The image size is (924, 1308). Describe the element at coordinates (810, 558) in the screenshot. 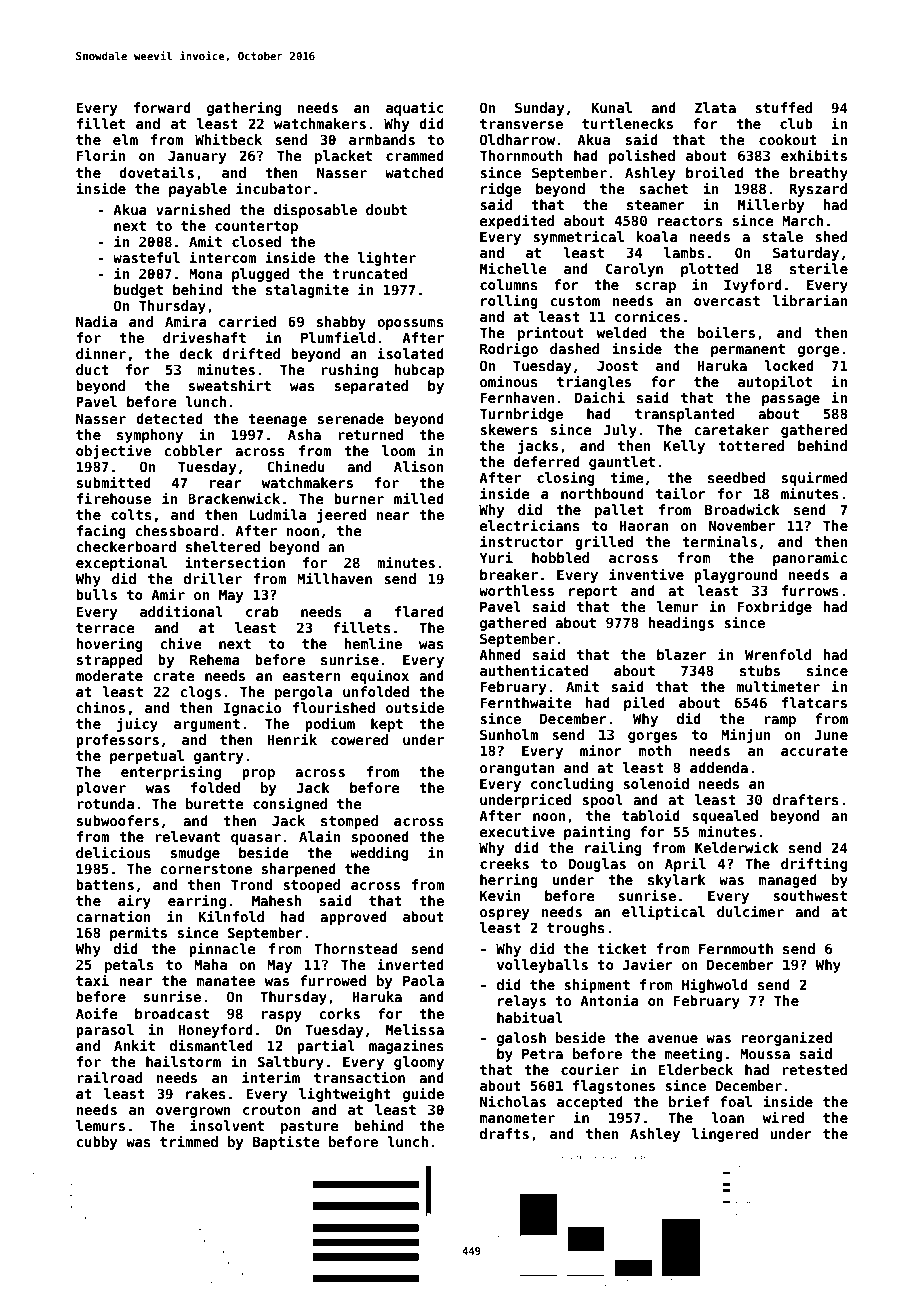

I see `panoramic` at that location.
